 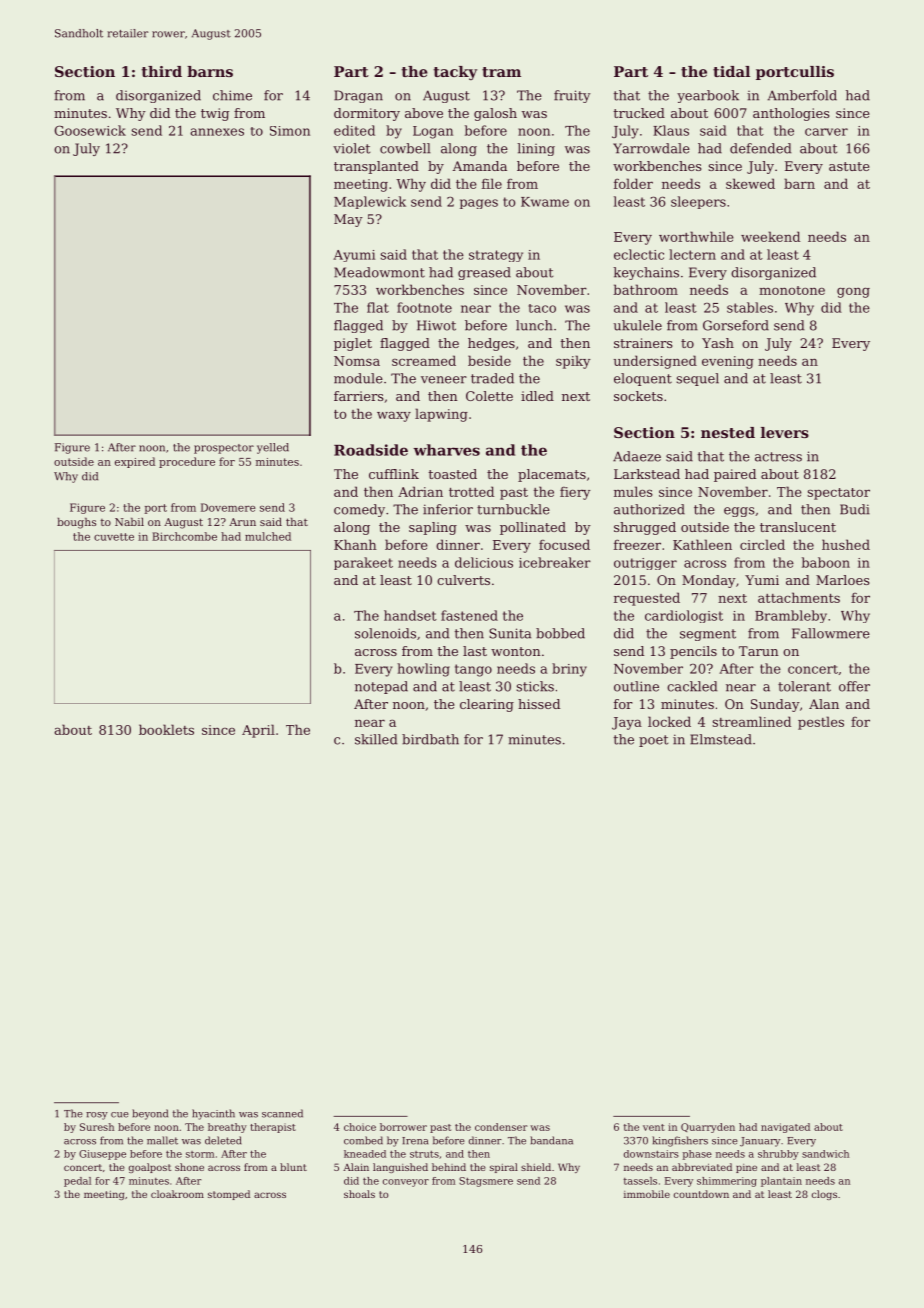 I want to click on pestles, so click(x=821, y=723).
